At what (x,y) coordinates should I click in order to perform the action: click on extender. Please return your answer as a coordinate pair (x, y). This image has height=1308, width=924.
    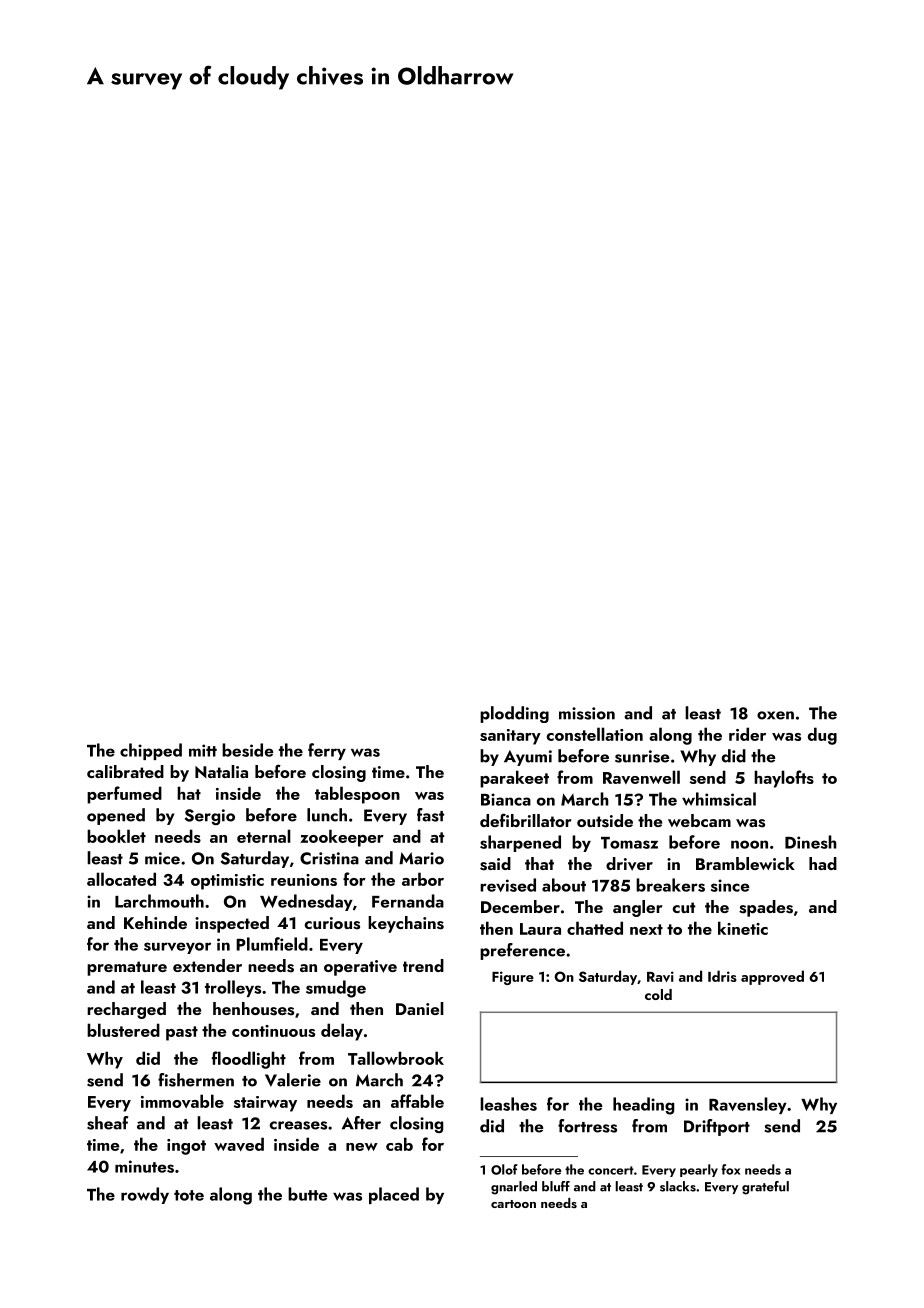
    Looking at the image, I should click on (207, 965).
